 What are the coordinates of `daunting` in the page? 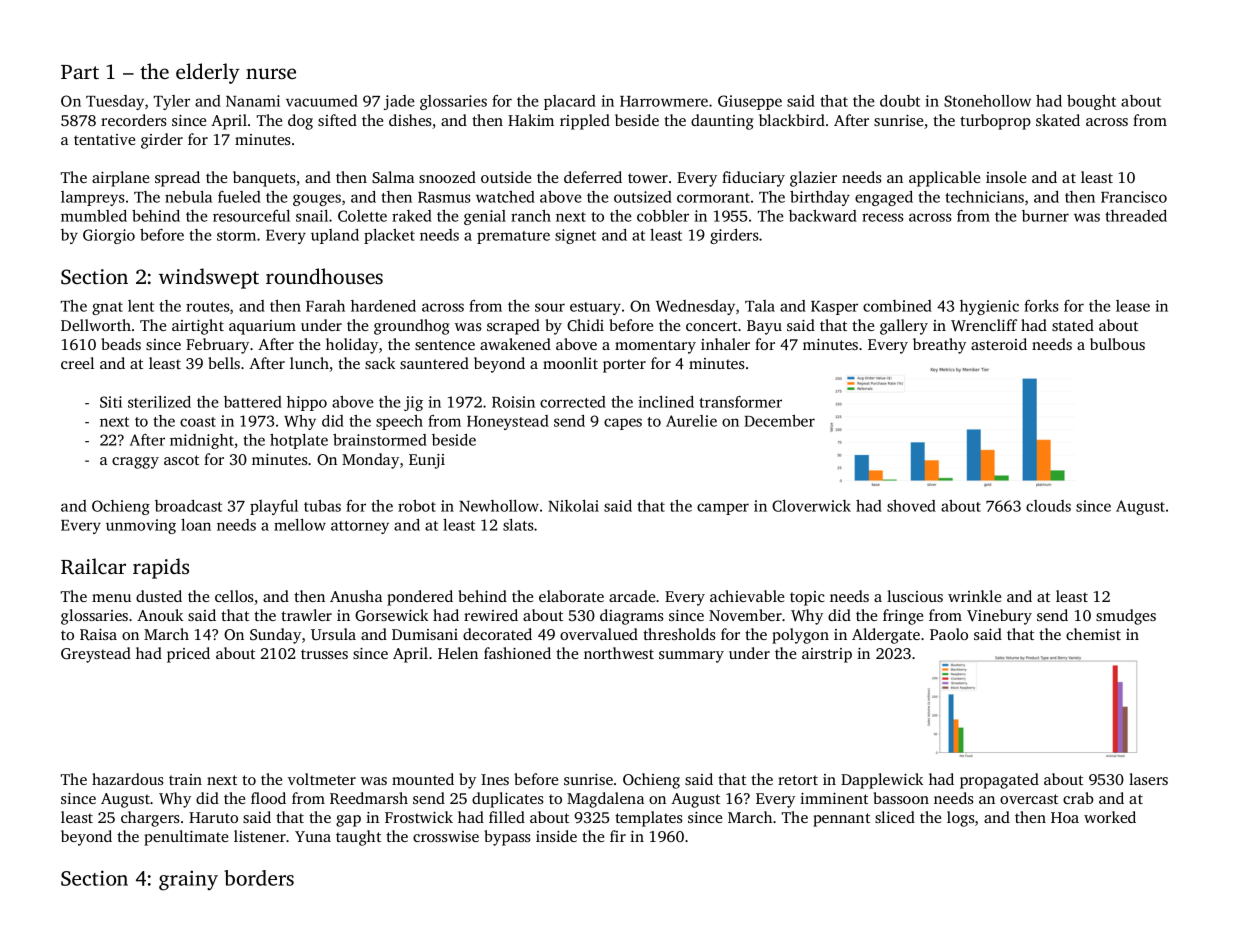 It's located at (722, 122).
